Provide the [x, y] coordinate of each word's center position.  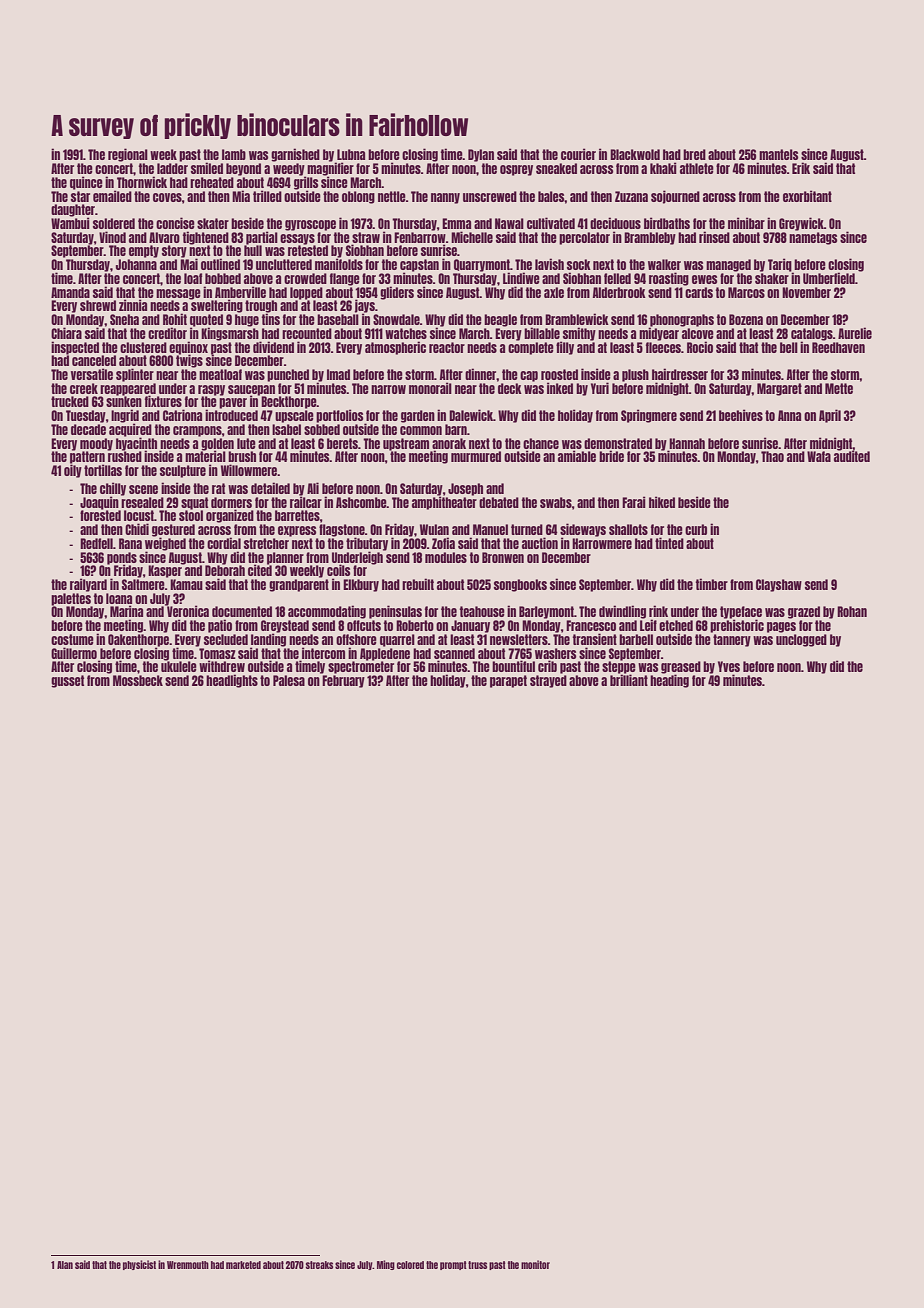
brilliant [629, 680]
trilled [267, 196]
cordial [224, 543]
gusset [67, 681]
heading [669, 681]
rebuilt [418, 584]
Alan [65, 1265]
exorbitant [807, 196]
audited [852, 456]
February [343, 681]
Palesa [289, 680]
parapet [508, 681]
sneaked [556, 168]
